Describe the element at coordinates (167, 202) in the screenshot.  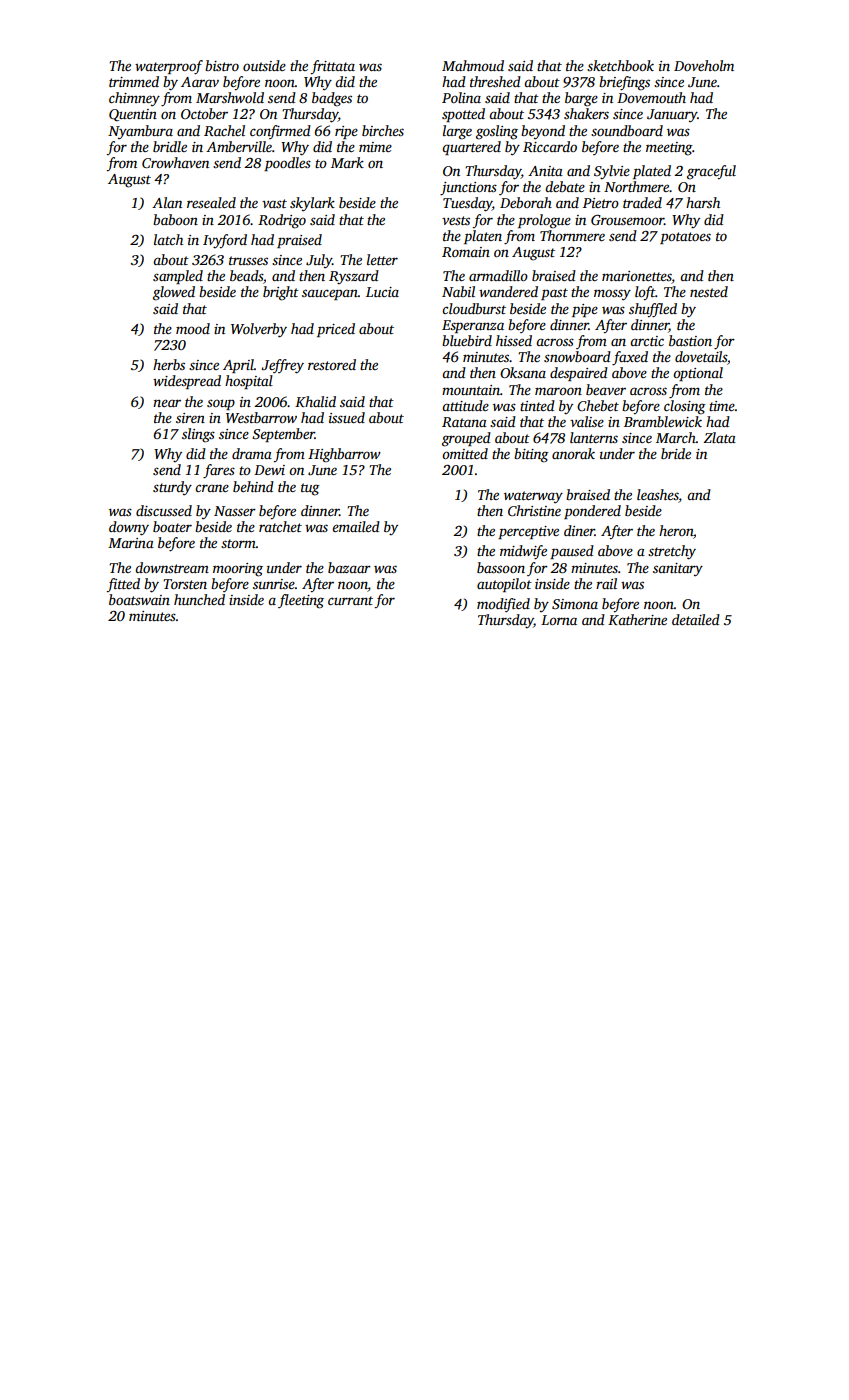
I see `Alan` at that location.
